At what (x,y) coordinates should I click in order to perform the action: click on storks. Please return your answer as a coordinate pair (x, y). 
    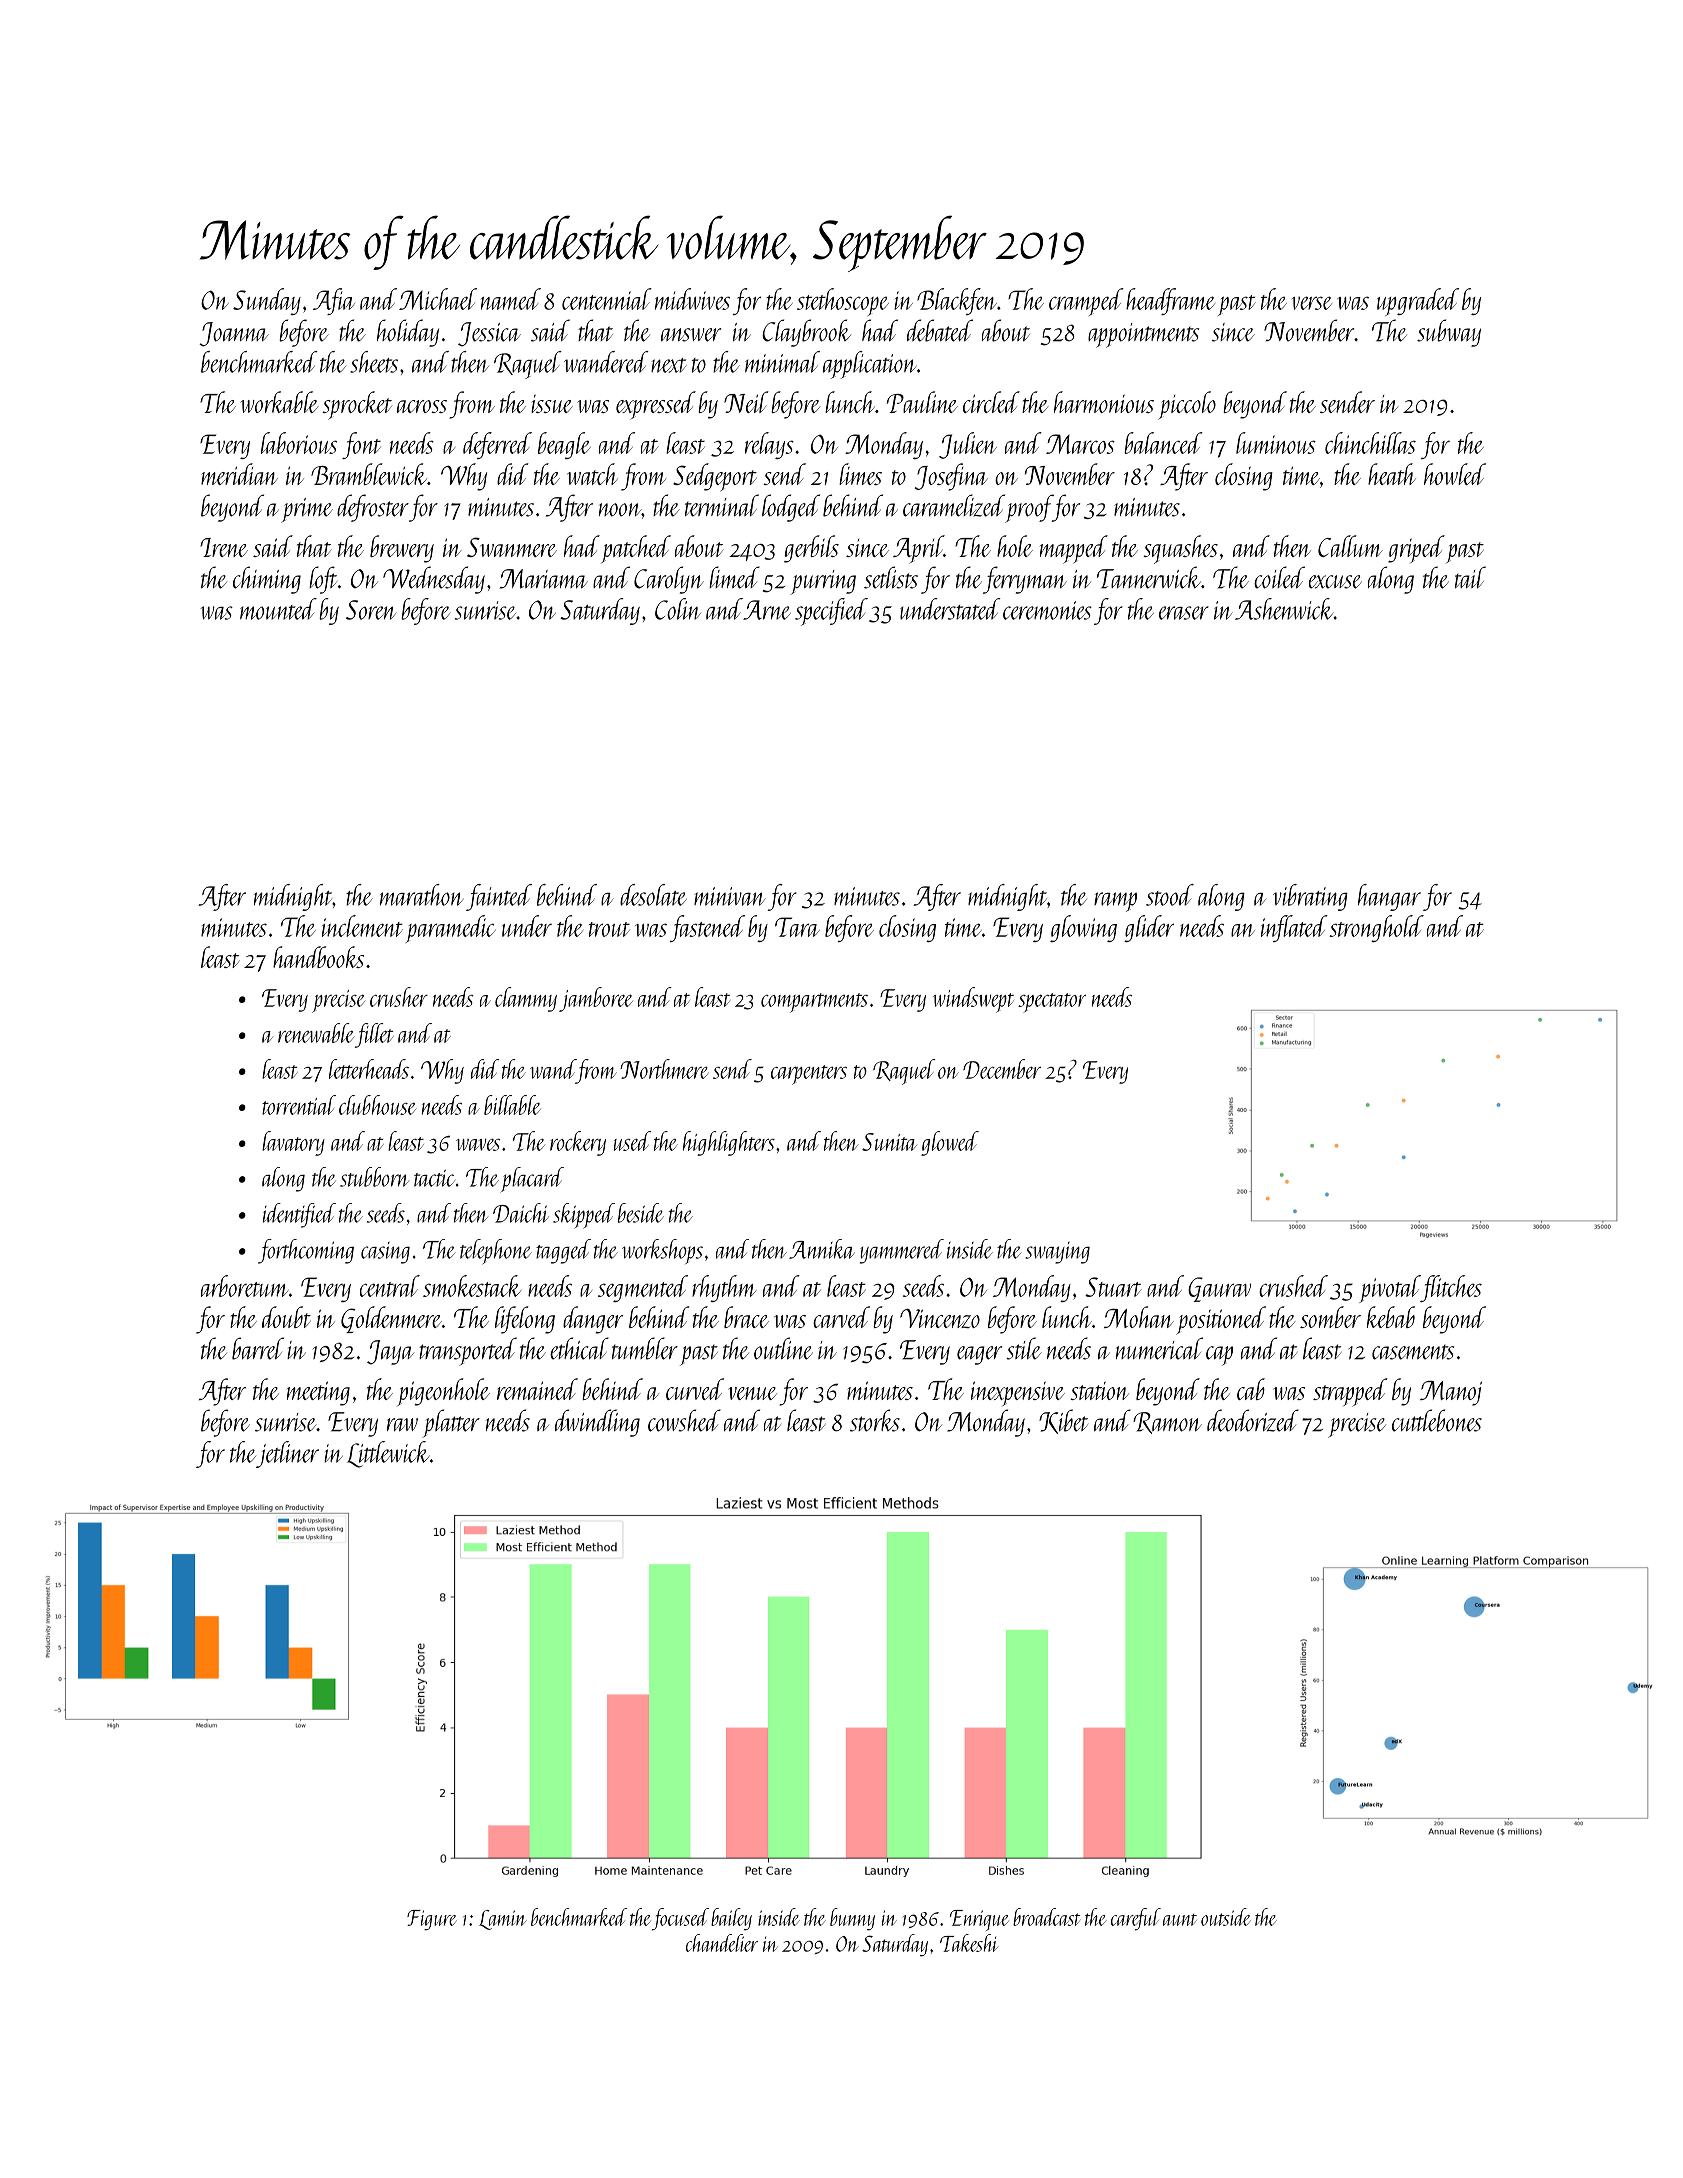
    Looking at the image, I should click on (875, 1420).
